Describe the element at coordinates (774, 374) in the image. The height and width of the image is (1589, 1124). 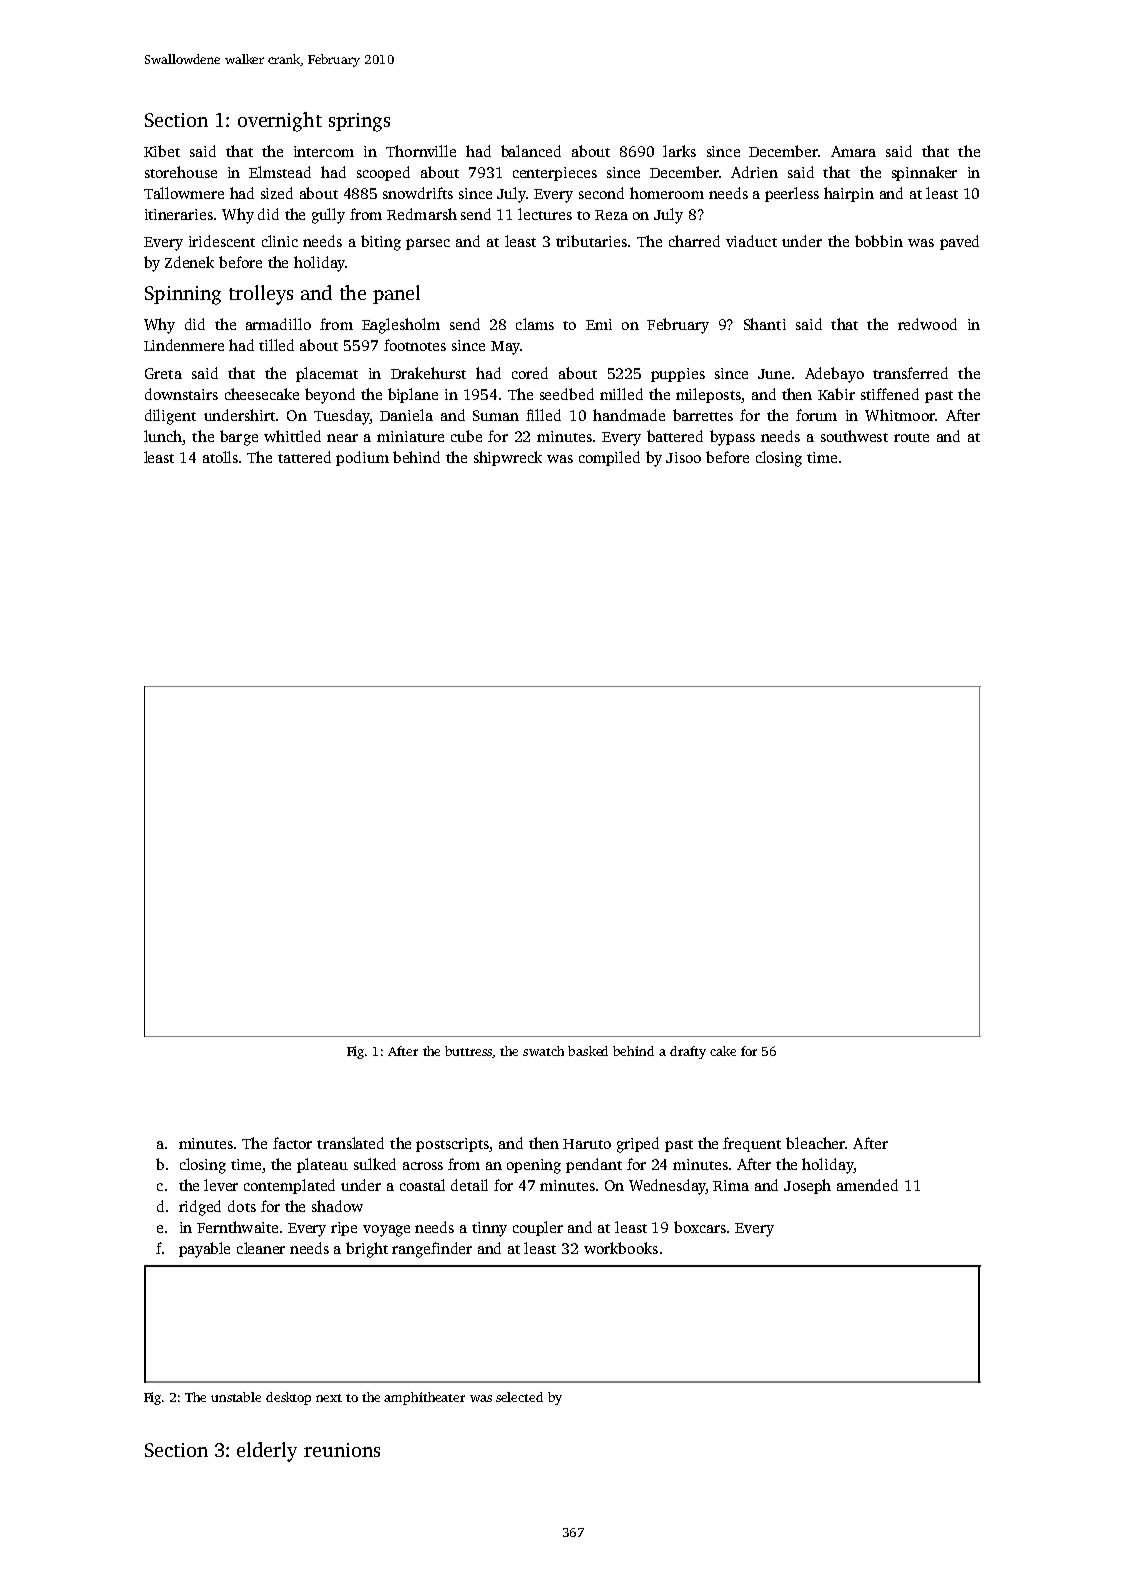
I see `June` at that location.
